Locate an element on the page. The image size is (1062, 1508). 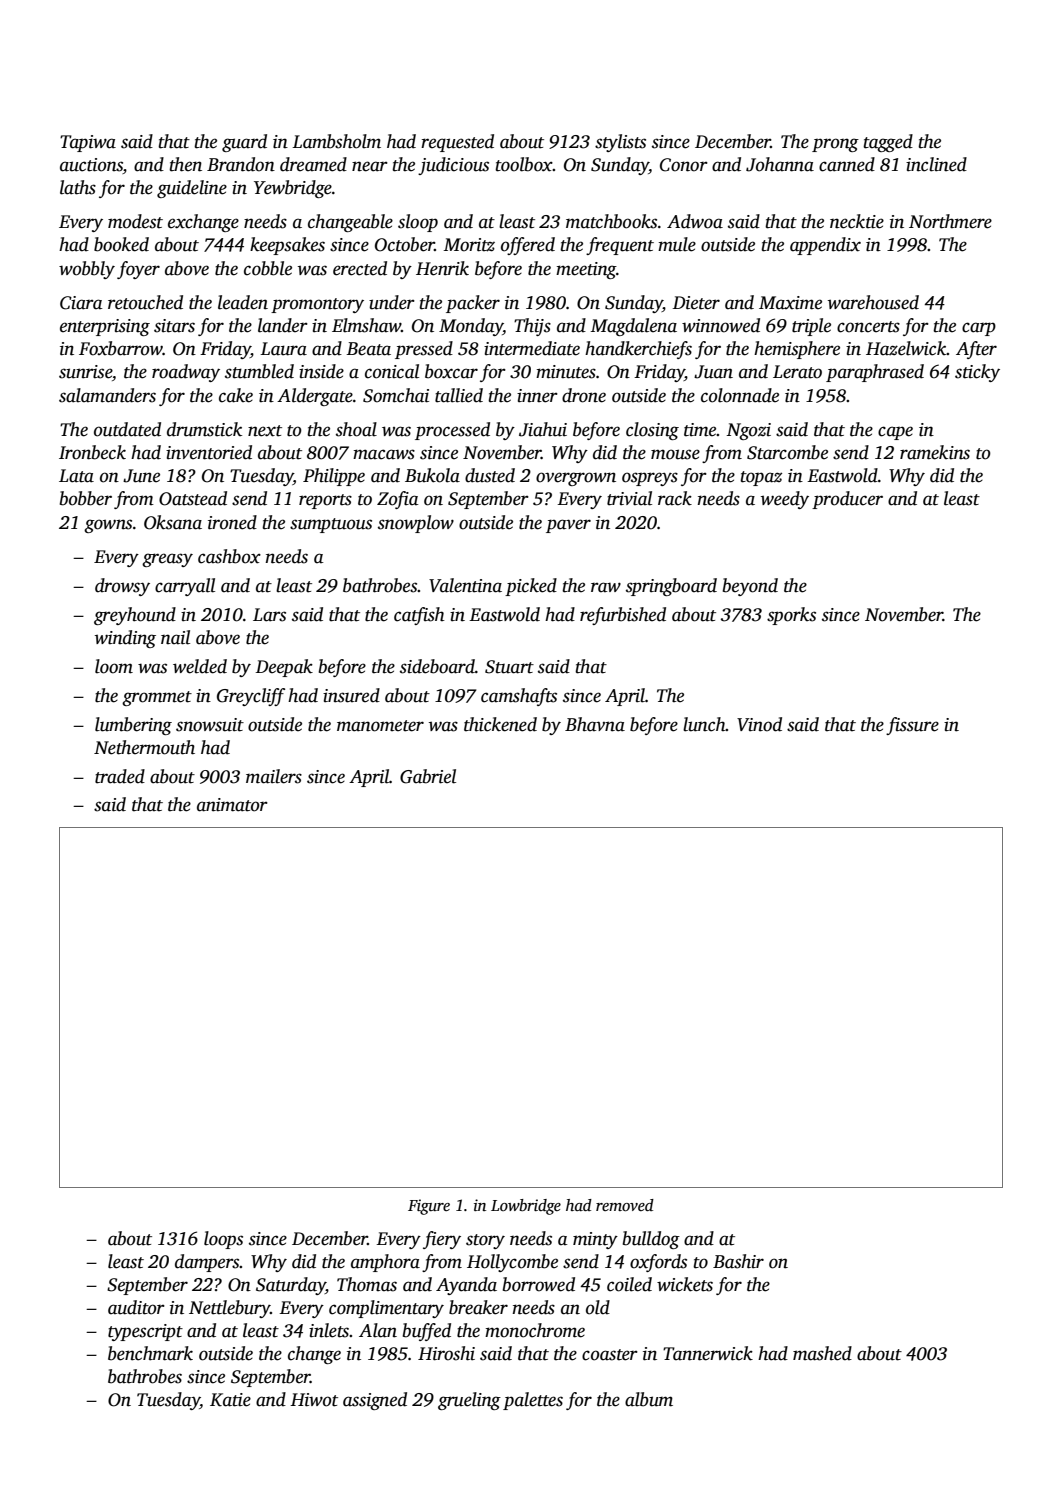
Hazelwick is located at coordinates (906, 348).
